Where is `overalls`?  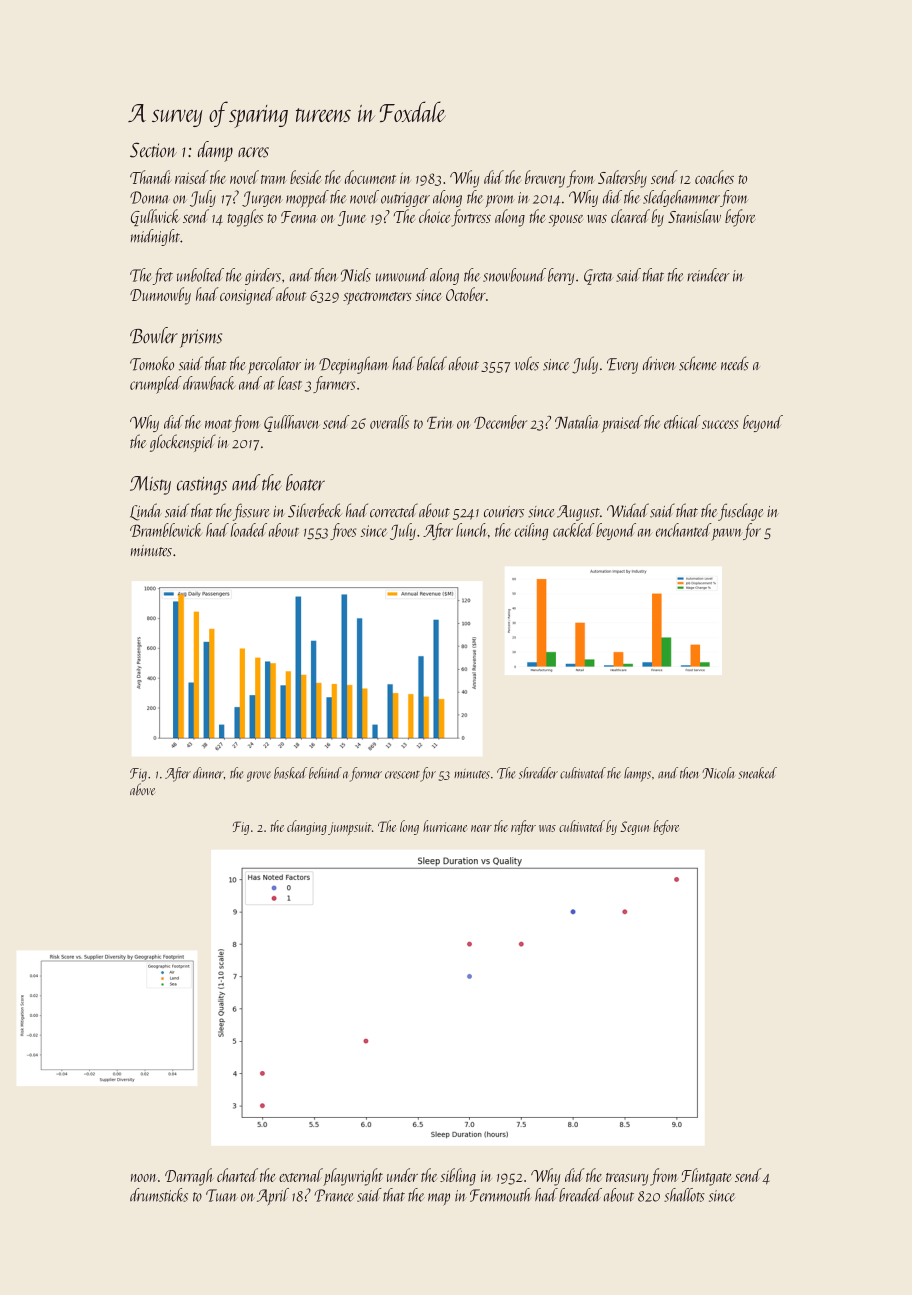 overalls is located at coordinates (389, 422).
